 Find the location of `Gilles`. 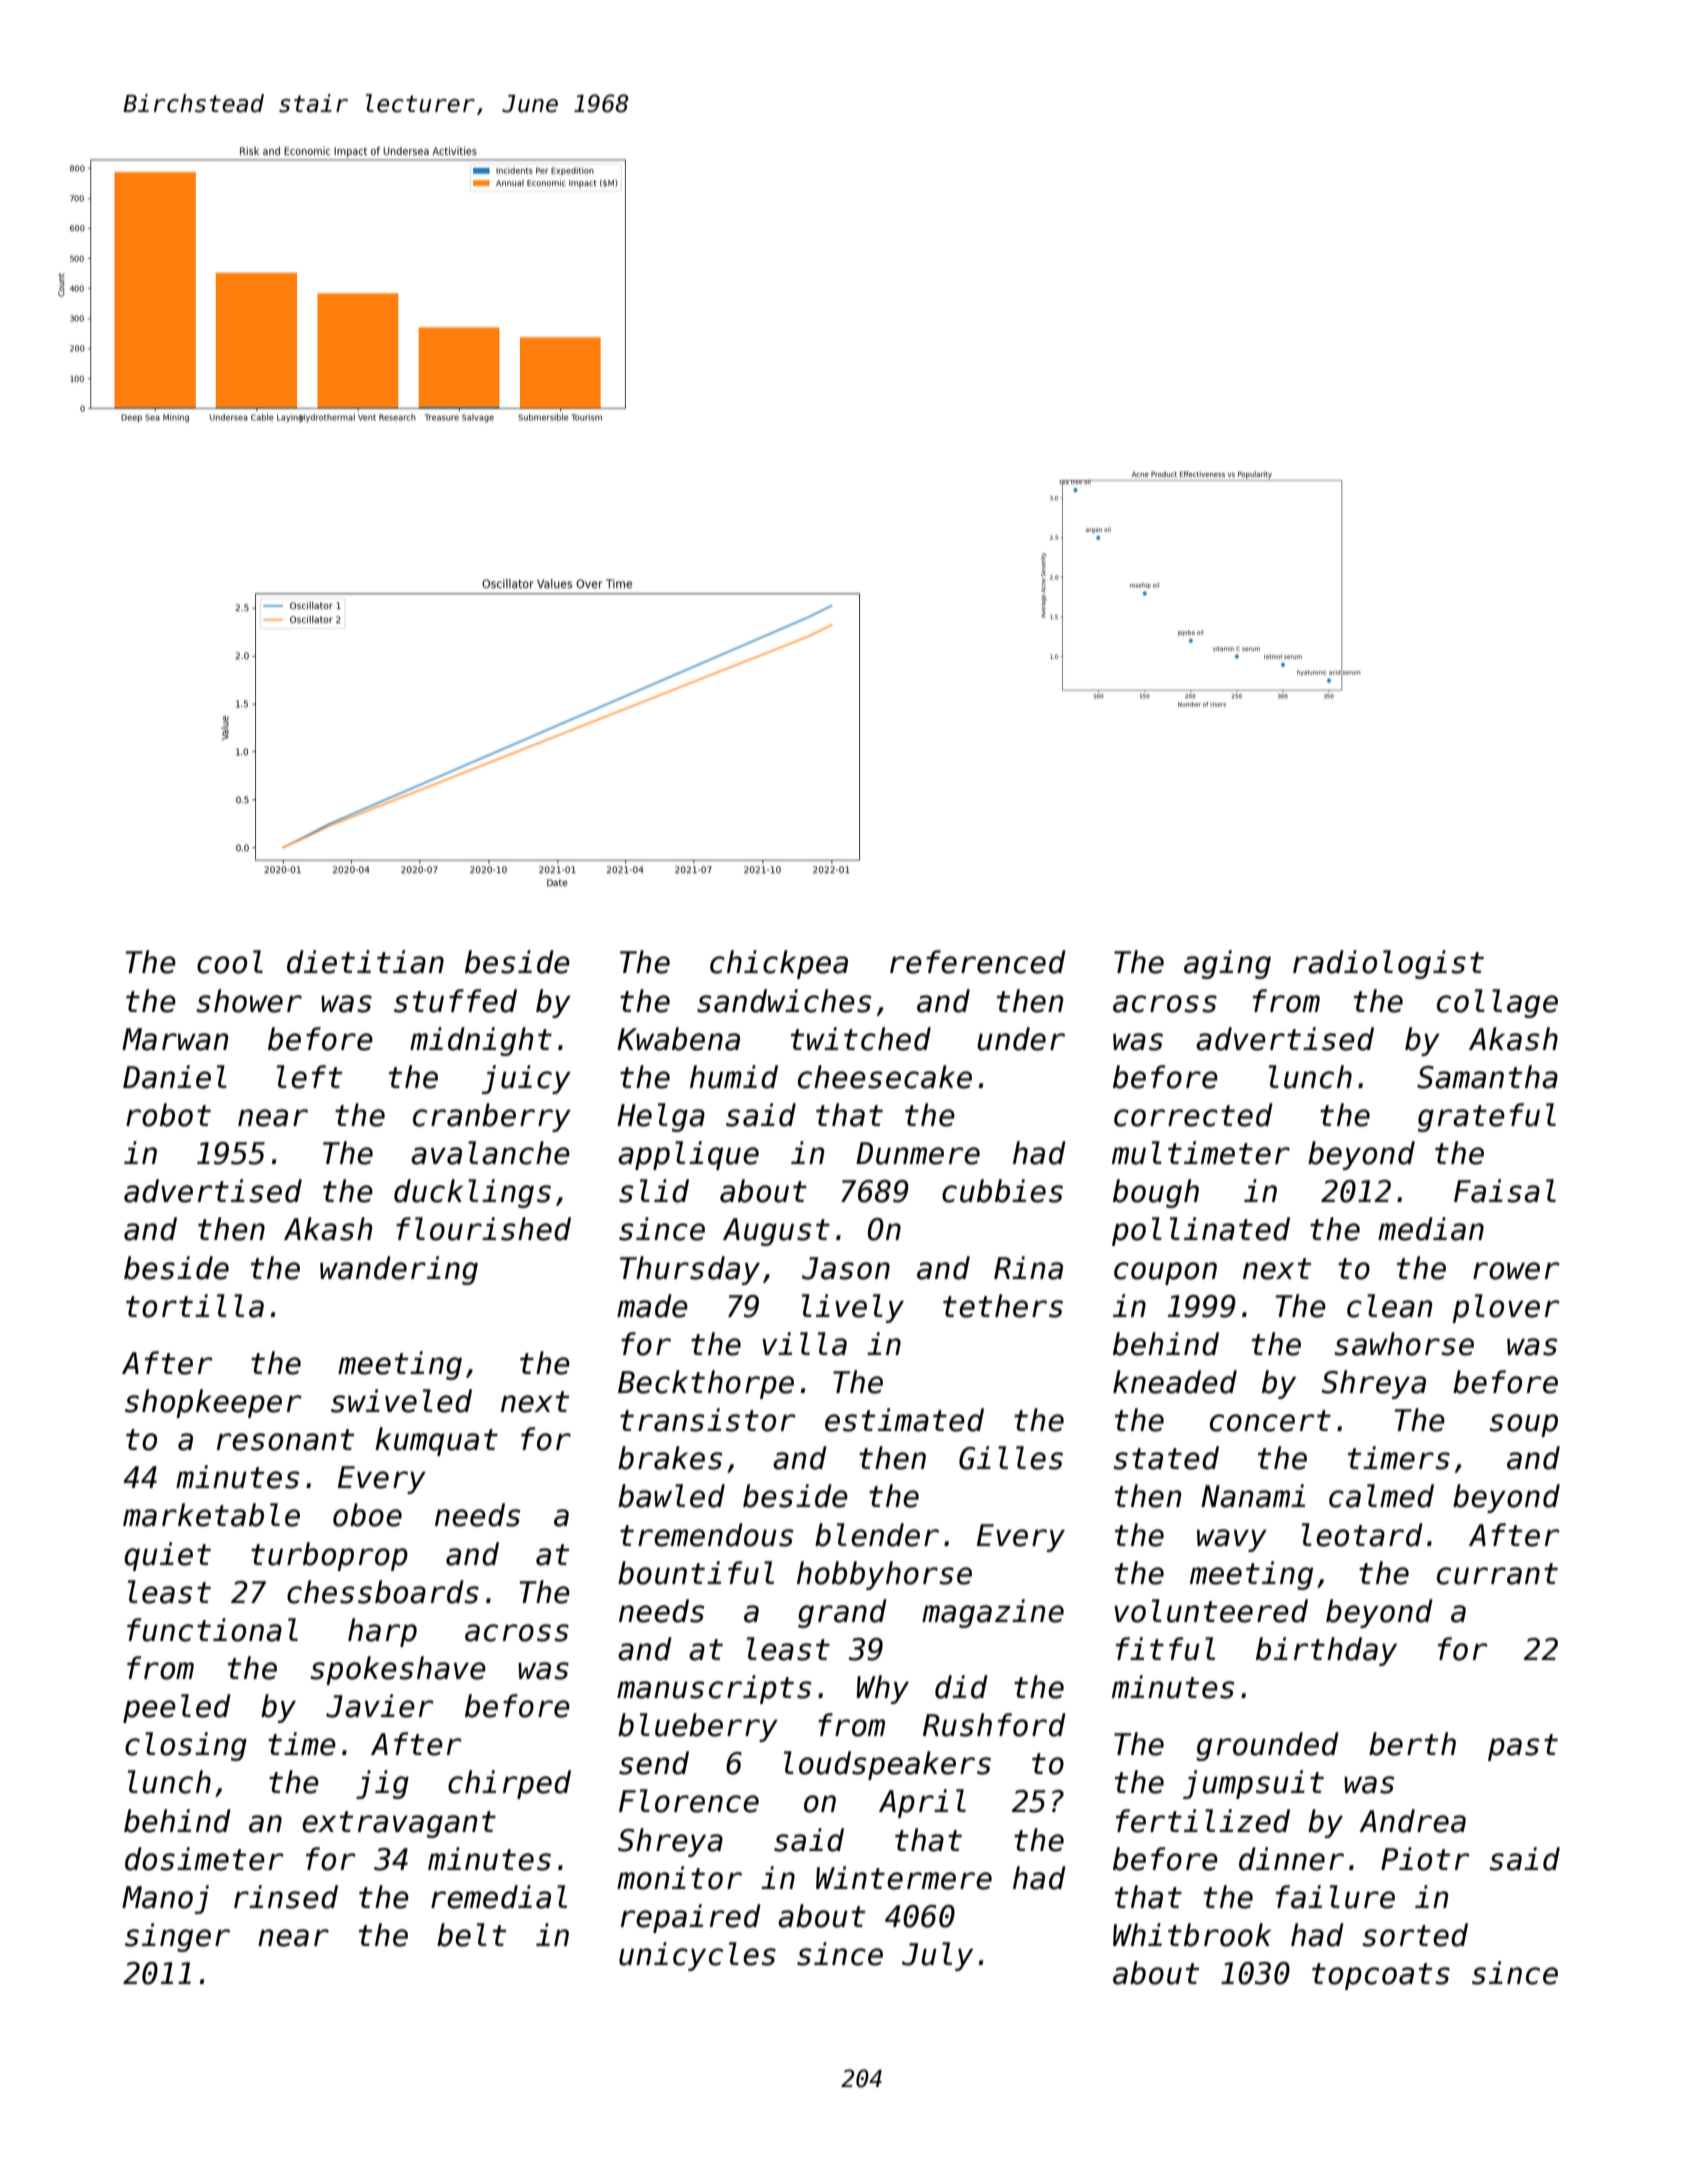

Gilles is located at coordinates (1011, 1458).
